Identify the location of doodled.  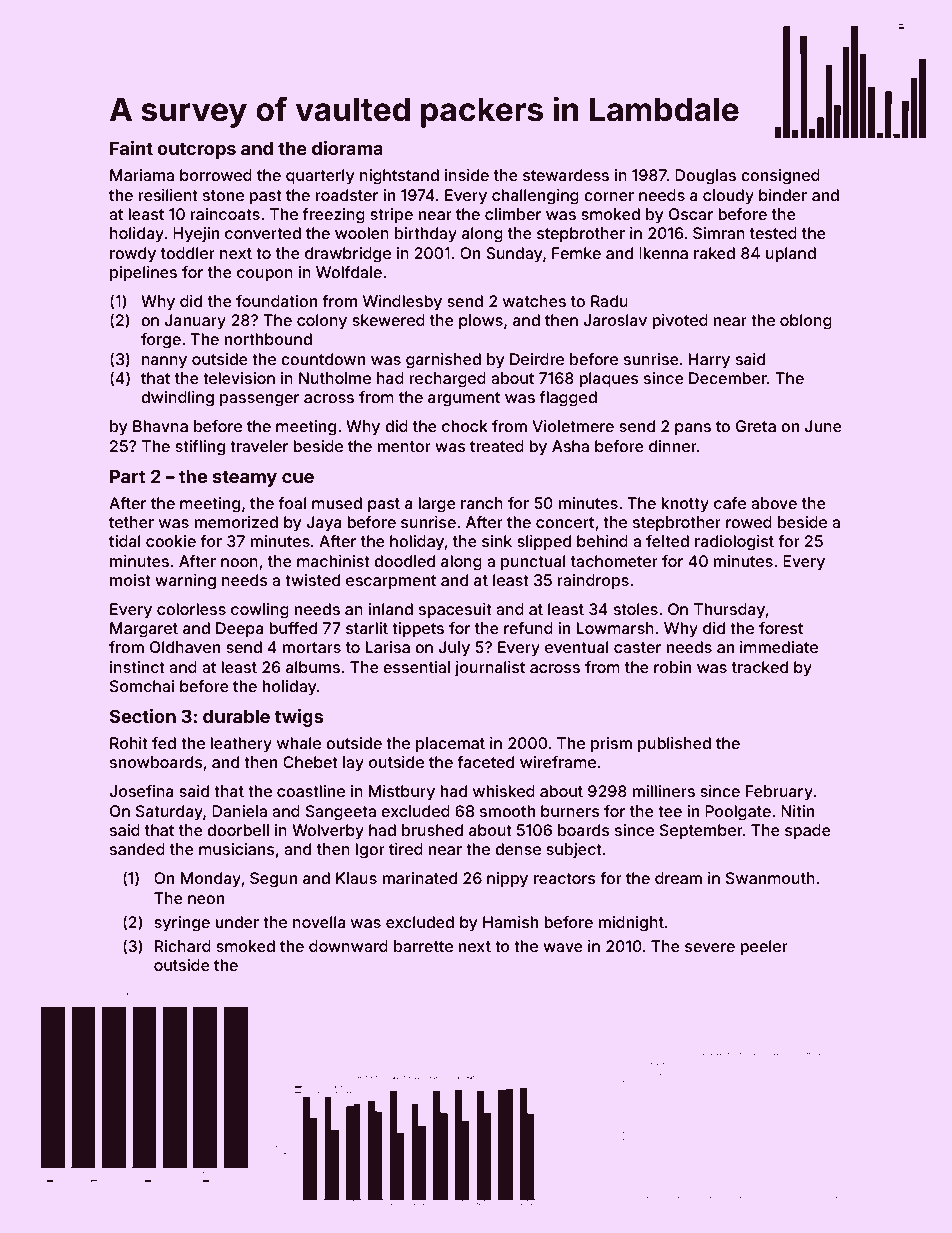
(404, 561).
